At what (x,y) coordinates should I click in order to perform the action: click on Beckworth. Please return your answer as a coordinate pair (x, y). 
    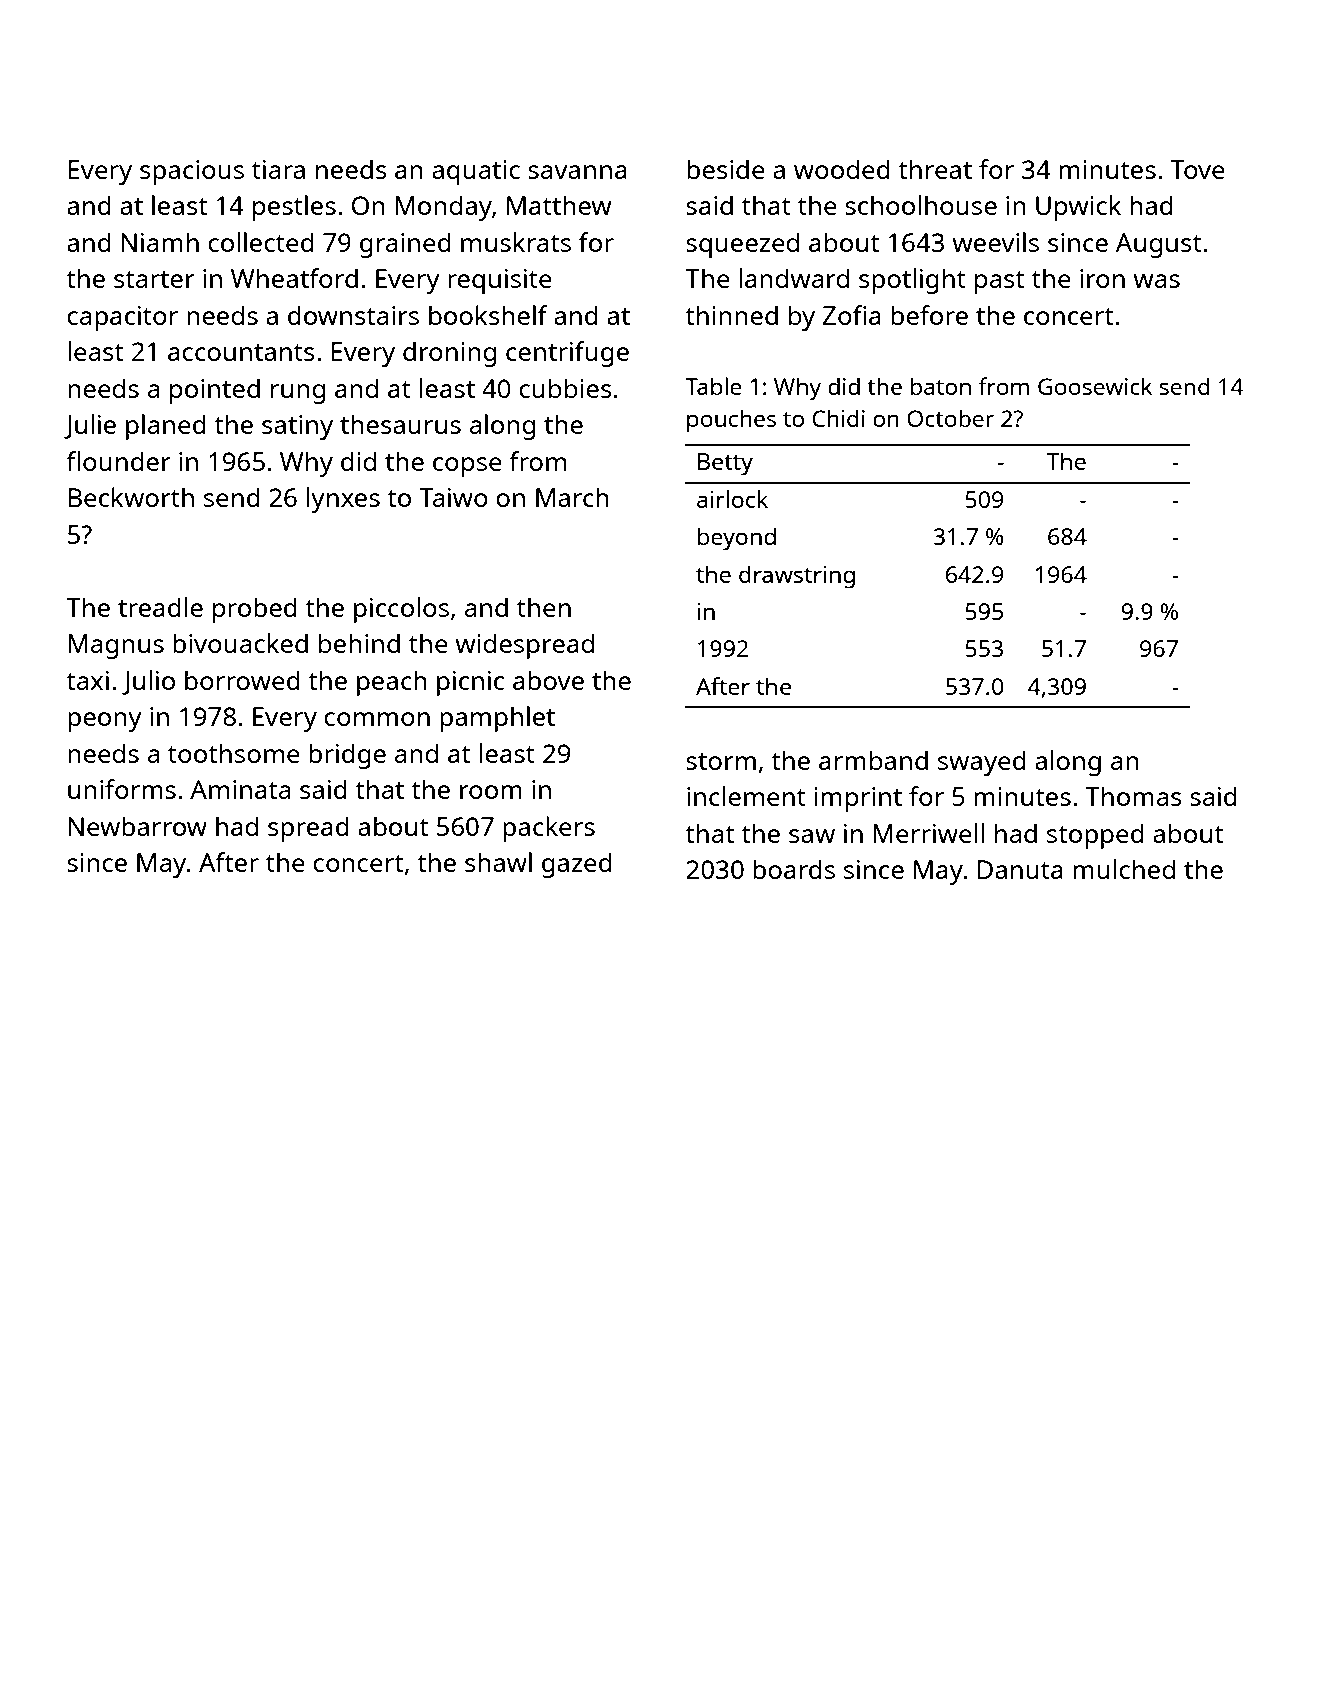
    Looking at the image, I should click on (131, 497).
